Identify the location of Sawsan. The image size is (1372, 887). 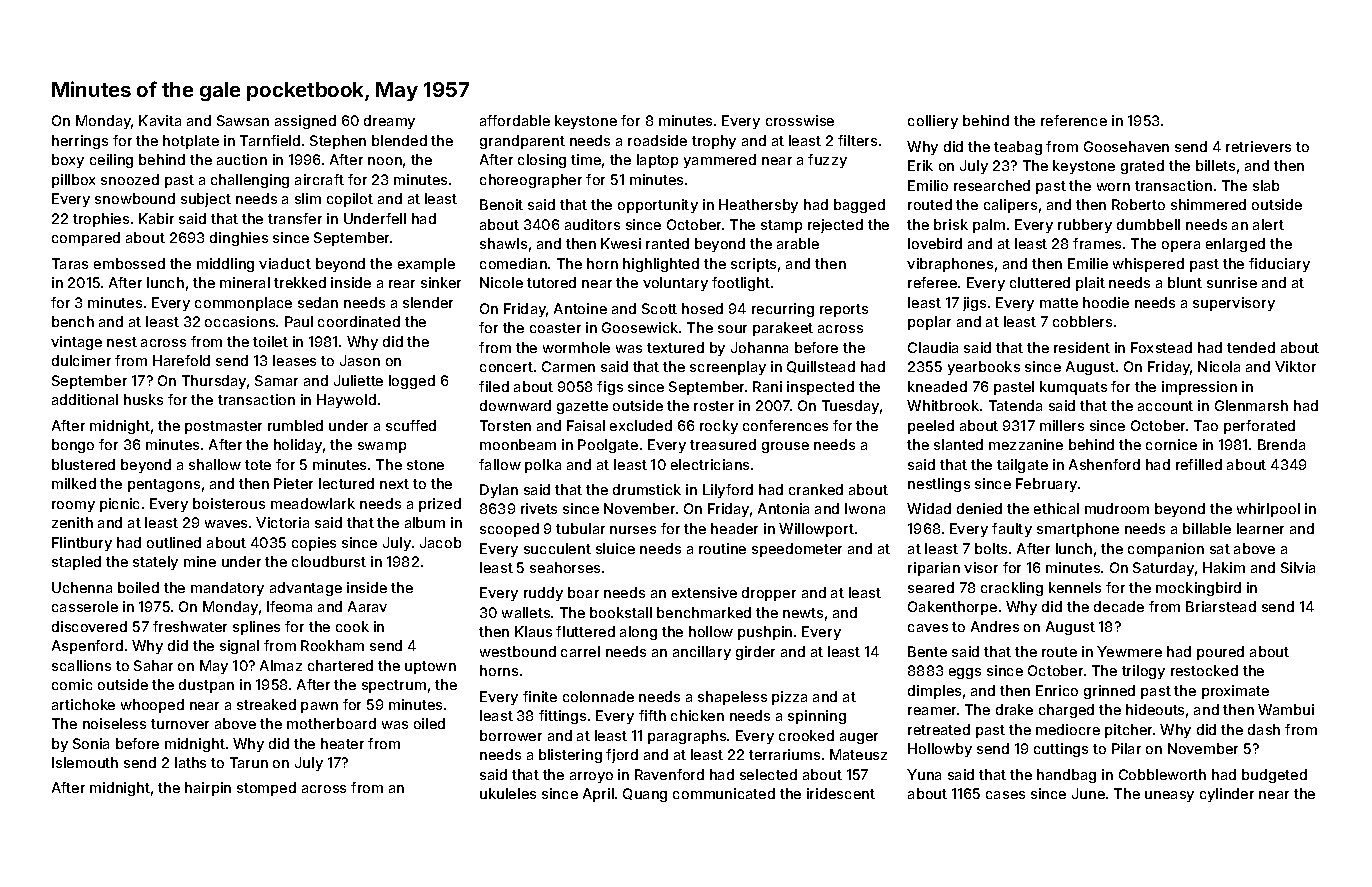
(243, 120).
